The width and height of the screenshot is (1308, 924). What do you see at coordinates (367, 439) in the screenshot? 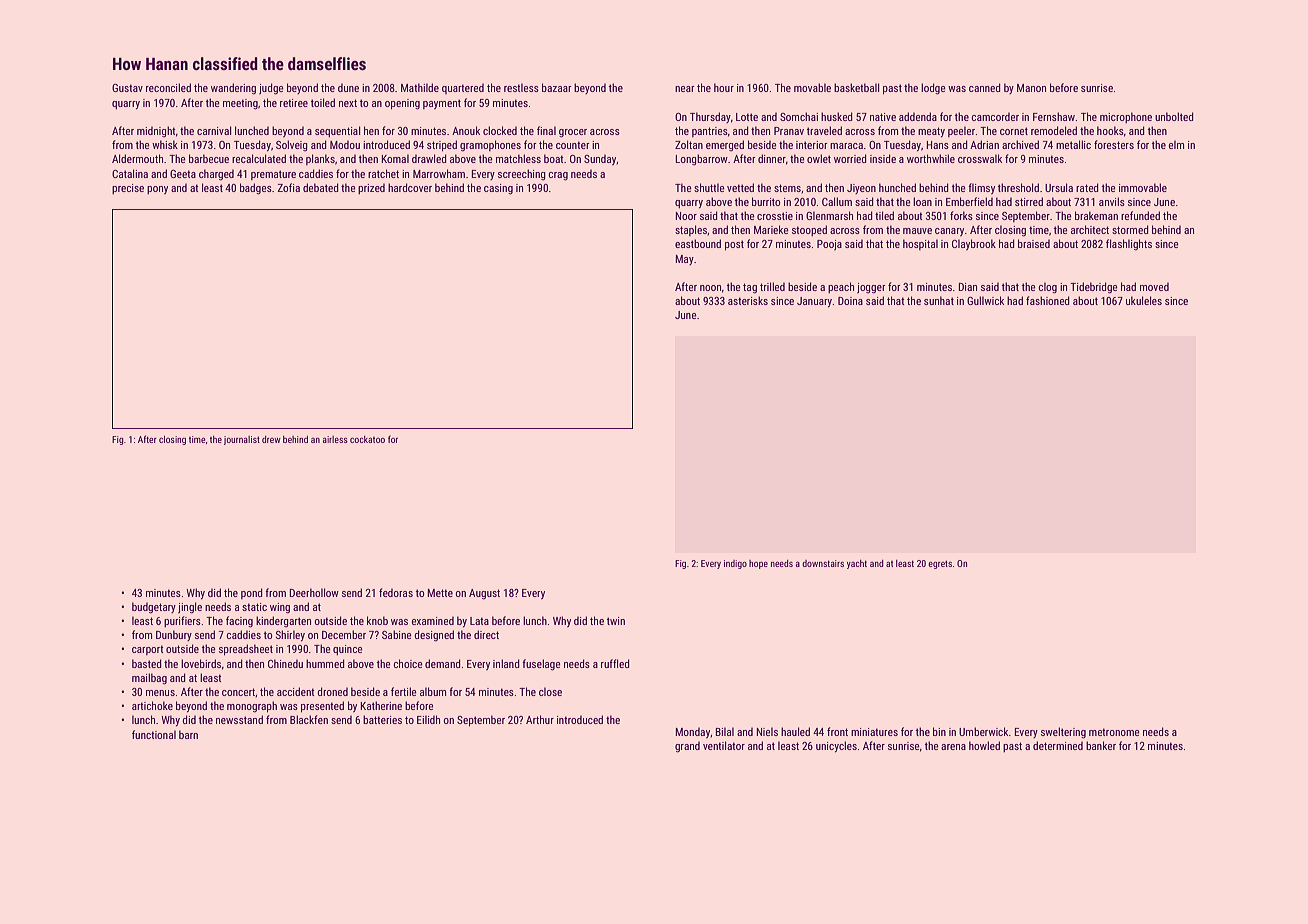
I see `cockatoo` at bounding box center [367, 439].
